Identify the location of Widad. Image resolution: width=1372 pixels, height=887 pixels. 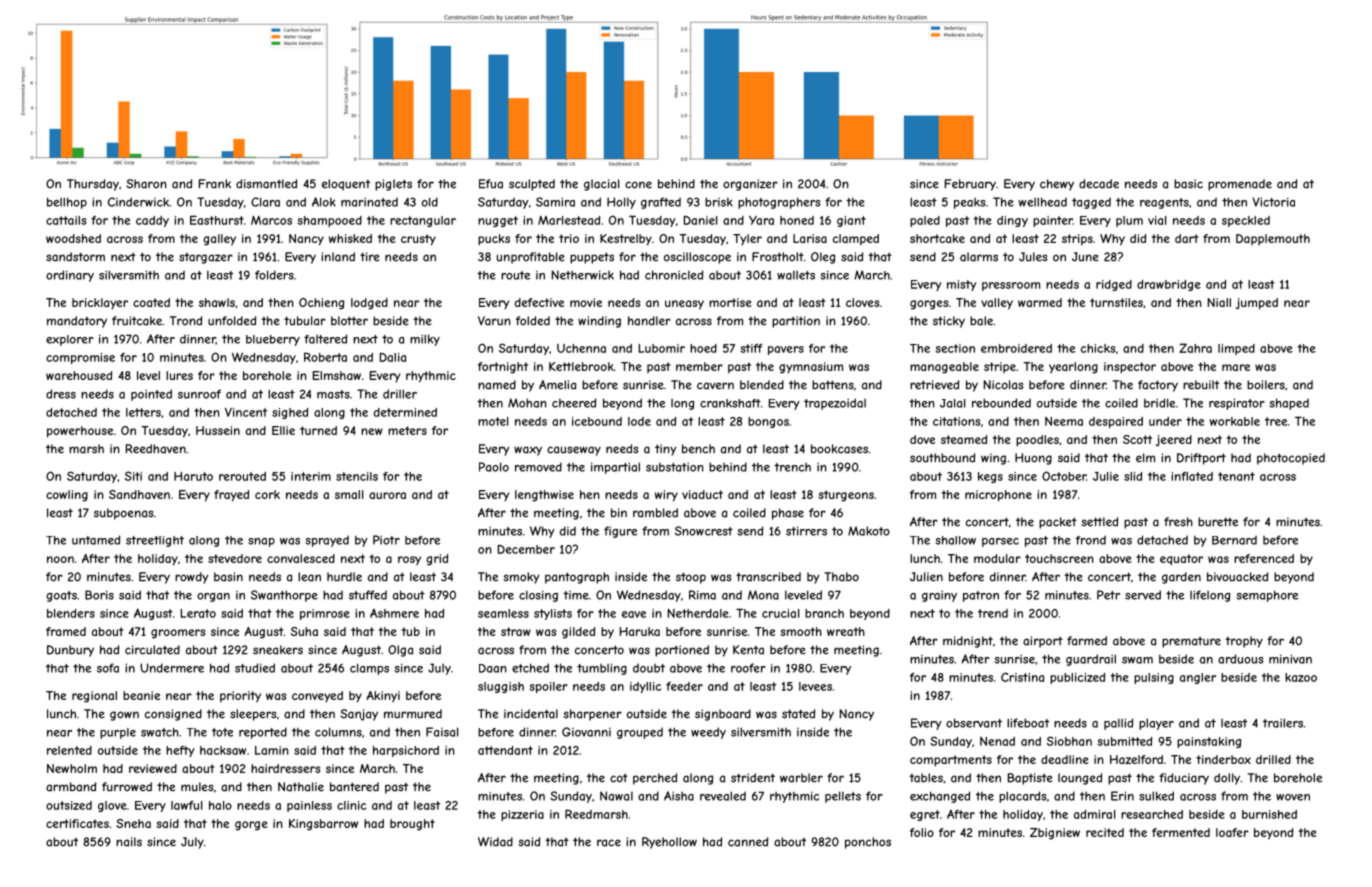
(495, 842).
